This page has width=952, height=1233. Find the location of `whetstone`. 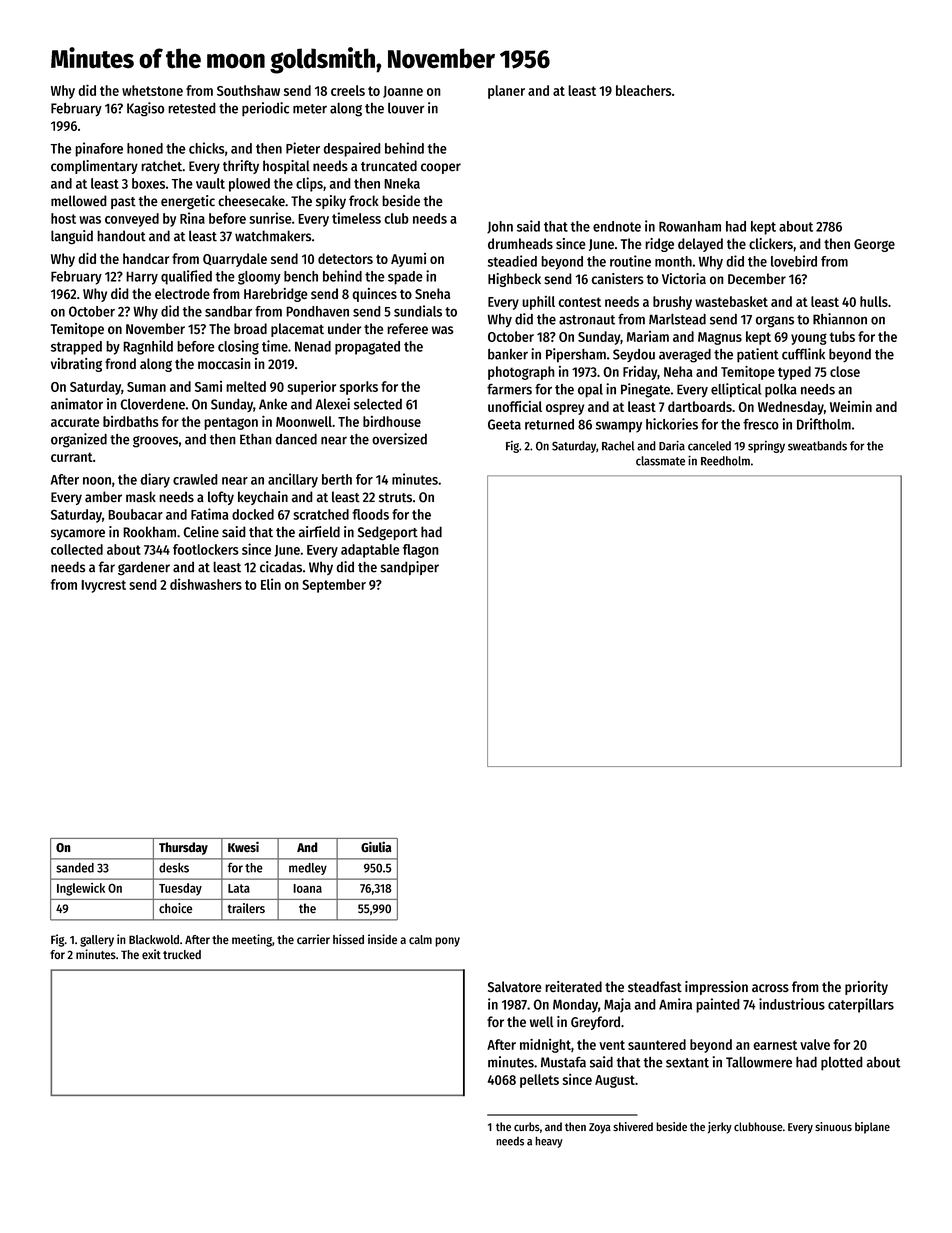

whetstone is located at coordinates (152, 90).
